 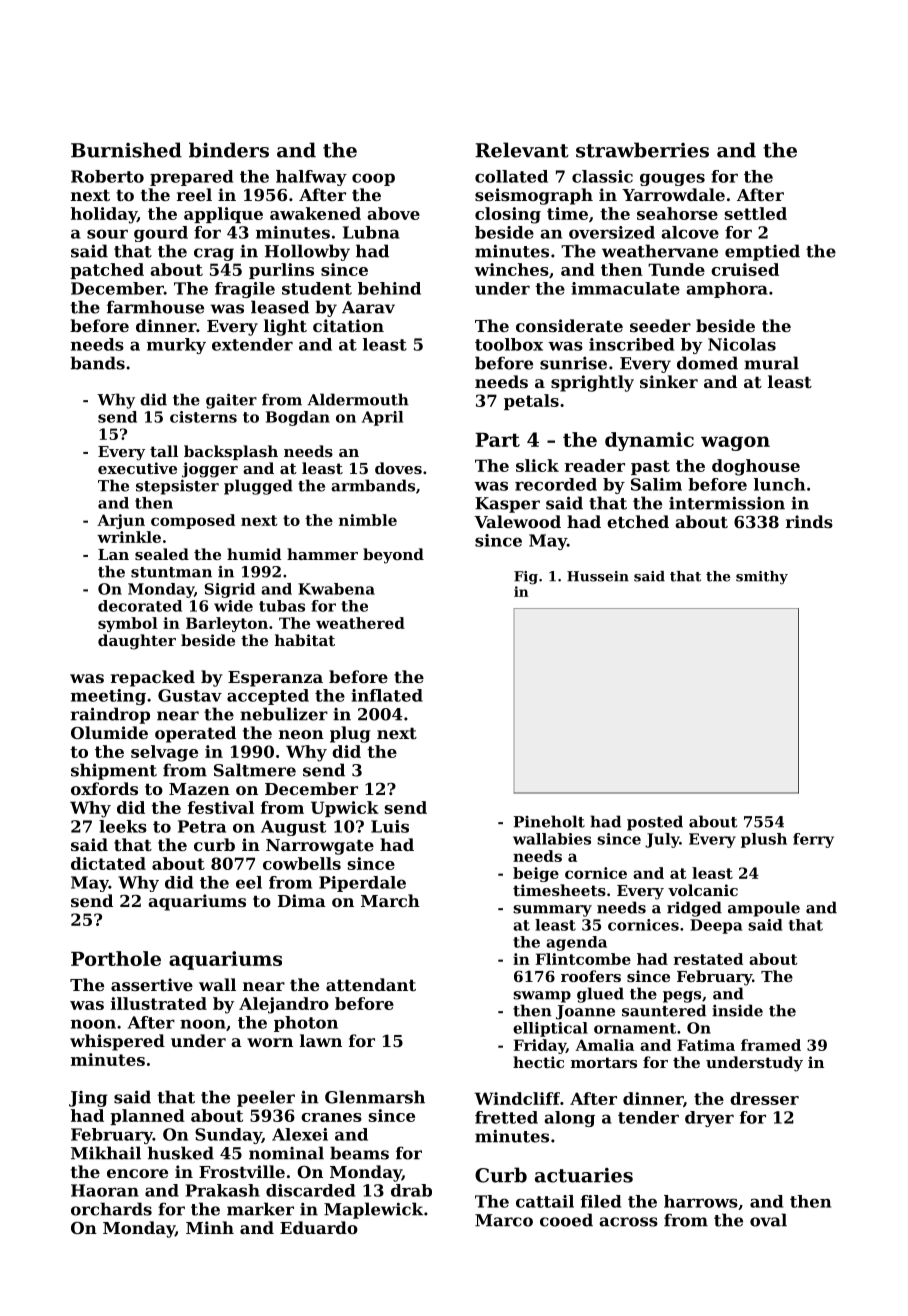 I want to click on leeks, so click(x=123, y=826).
